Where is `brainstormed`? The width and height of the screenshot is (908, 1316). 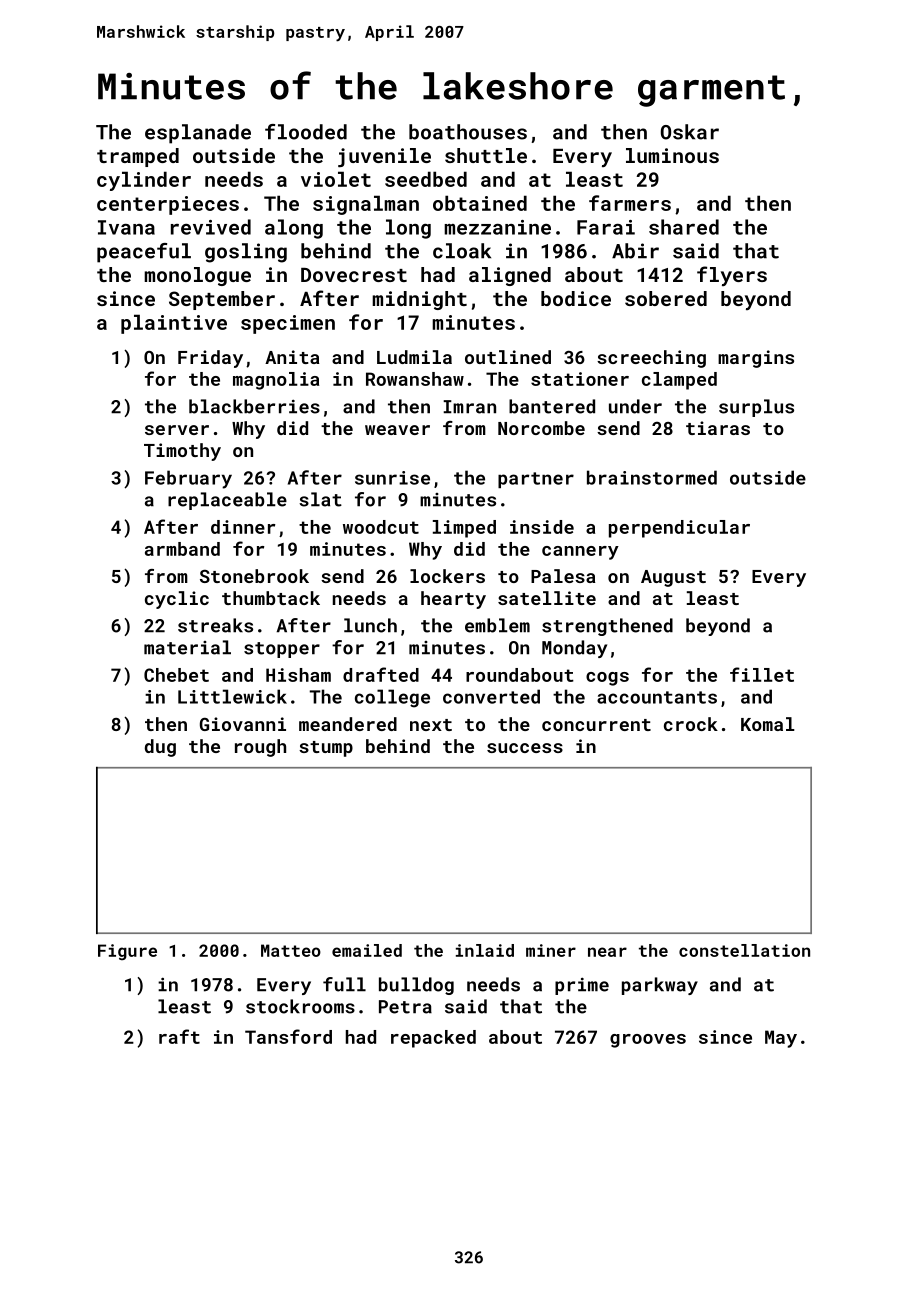
brainstormed is located at coordinates (652, 477).
